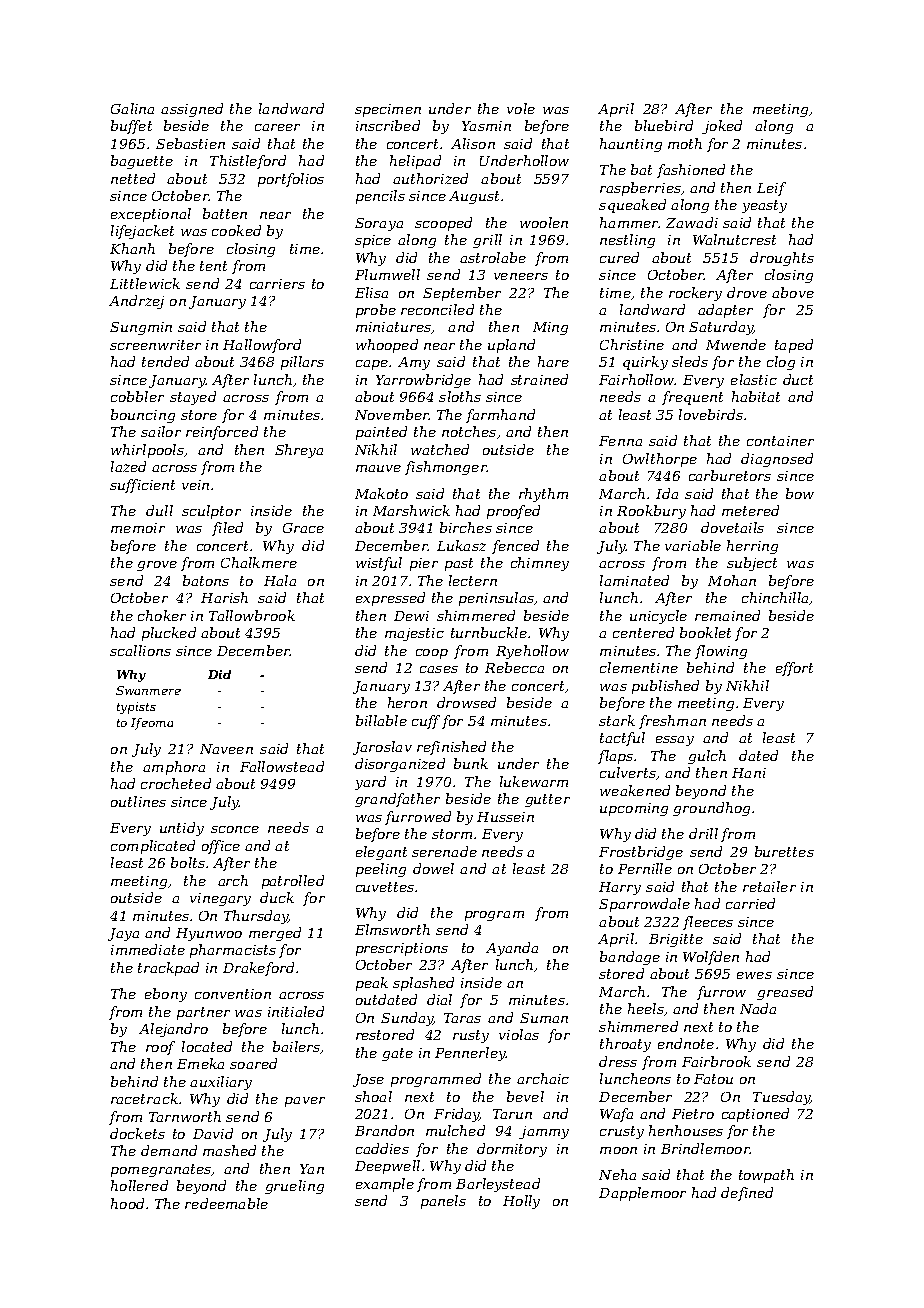 This document has width=924, height=1308. What do you see at coordinates (370, 783) in the document?
I see `yard` at bounding box center [370, 783].
